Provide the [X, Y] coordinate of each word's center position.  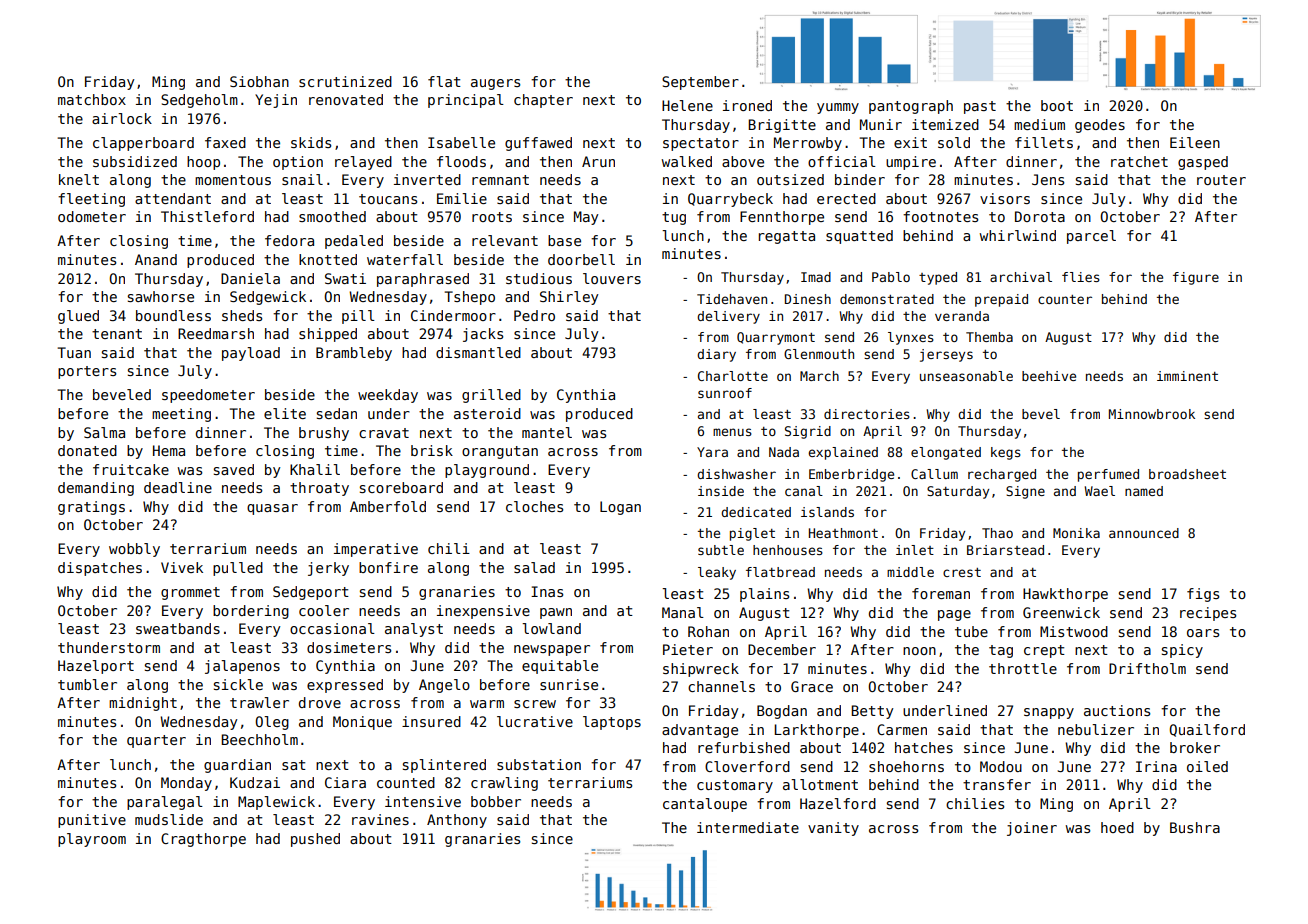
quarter [156, 741]
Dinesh [808, 299]
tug [674, 218]
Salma [104, 432]
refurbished [744, 747]
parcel [1091, 237]
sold [954, 142]
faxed [225, 142]
